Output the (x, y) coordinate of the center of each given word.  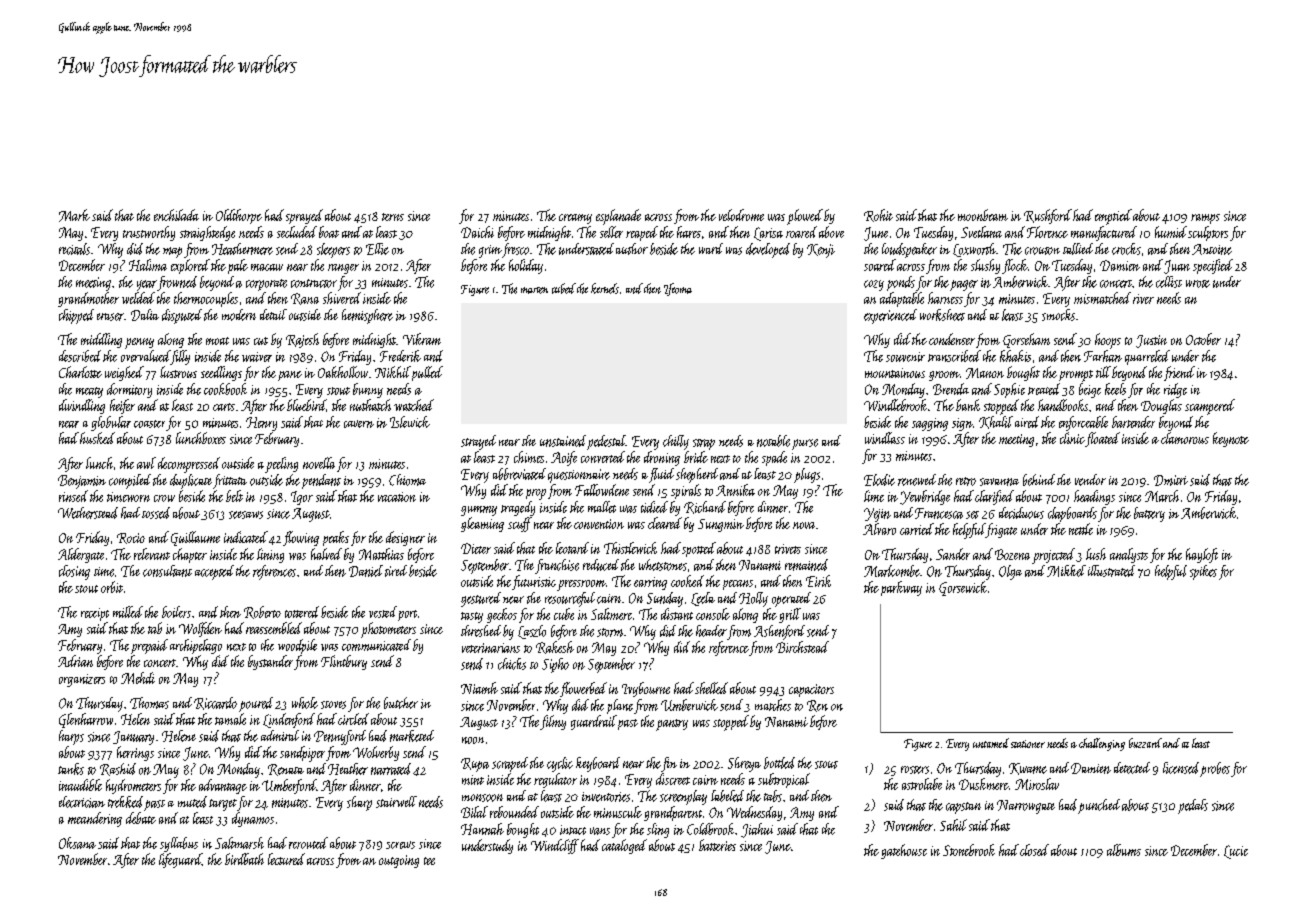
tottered (302, 612)
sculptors (1208, 233)
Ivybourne (646, 689)
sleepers (333, 250)
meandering (95, 819)
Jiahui (757, 830)
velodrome (741, 215)
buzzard (1145, 743)
